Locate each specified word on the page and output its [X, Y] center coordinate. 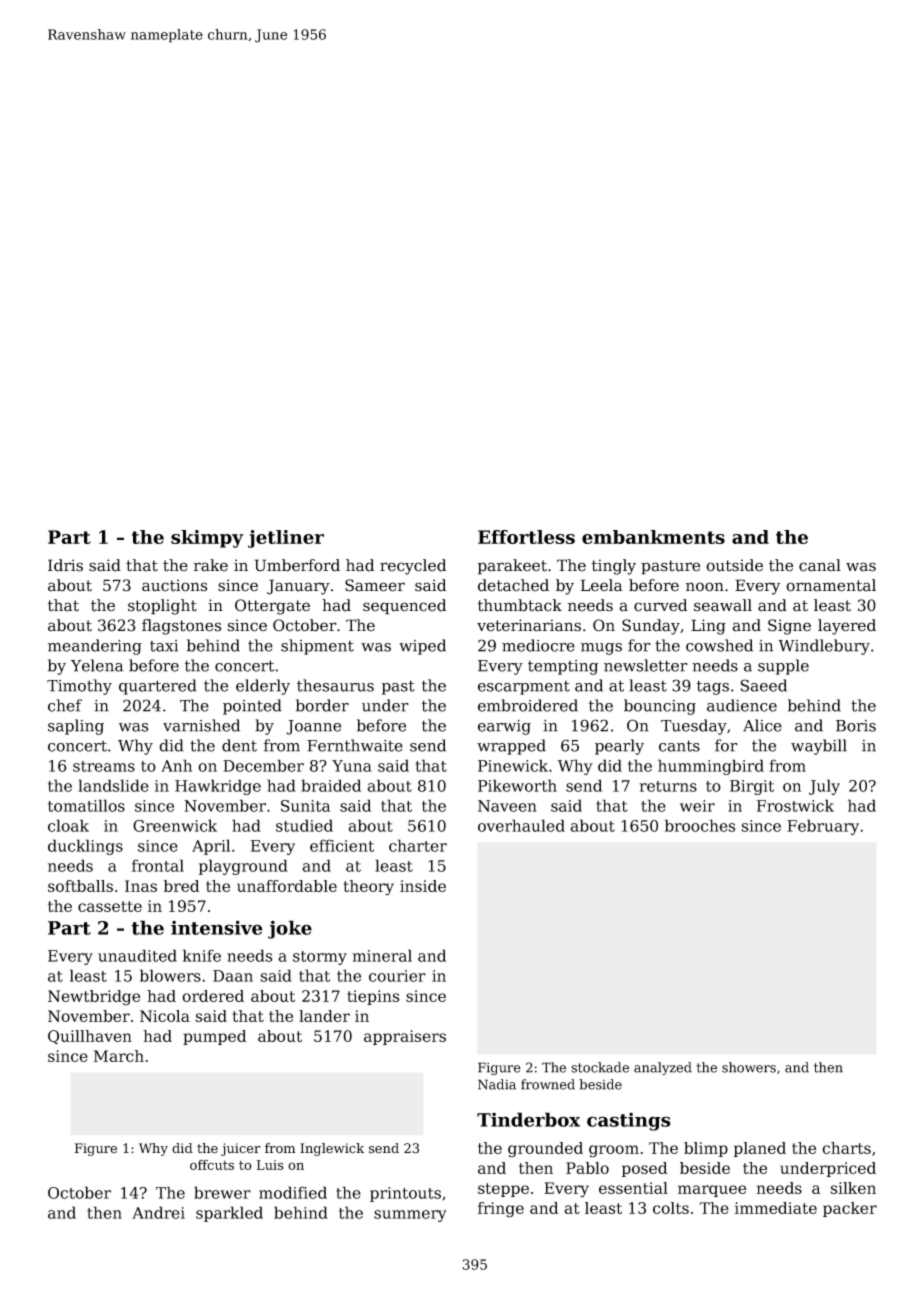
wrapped [511, 747]
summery [410, 1216]
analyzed [663, 1068]
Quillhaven [90, 1037]
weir [697, 806]
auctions [174, 585]
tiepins [373, 997]
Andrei [158, 1212]
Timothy [79, 687]
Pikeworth [517, 785]
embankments [653, 537]
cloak [68, 825]
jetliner [286, 539]
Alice [762, 725]
